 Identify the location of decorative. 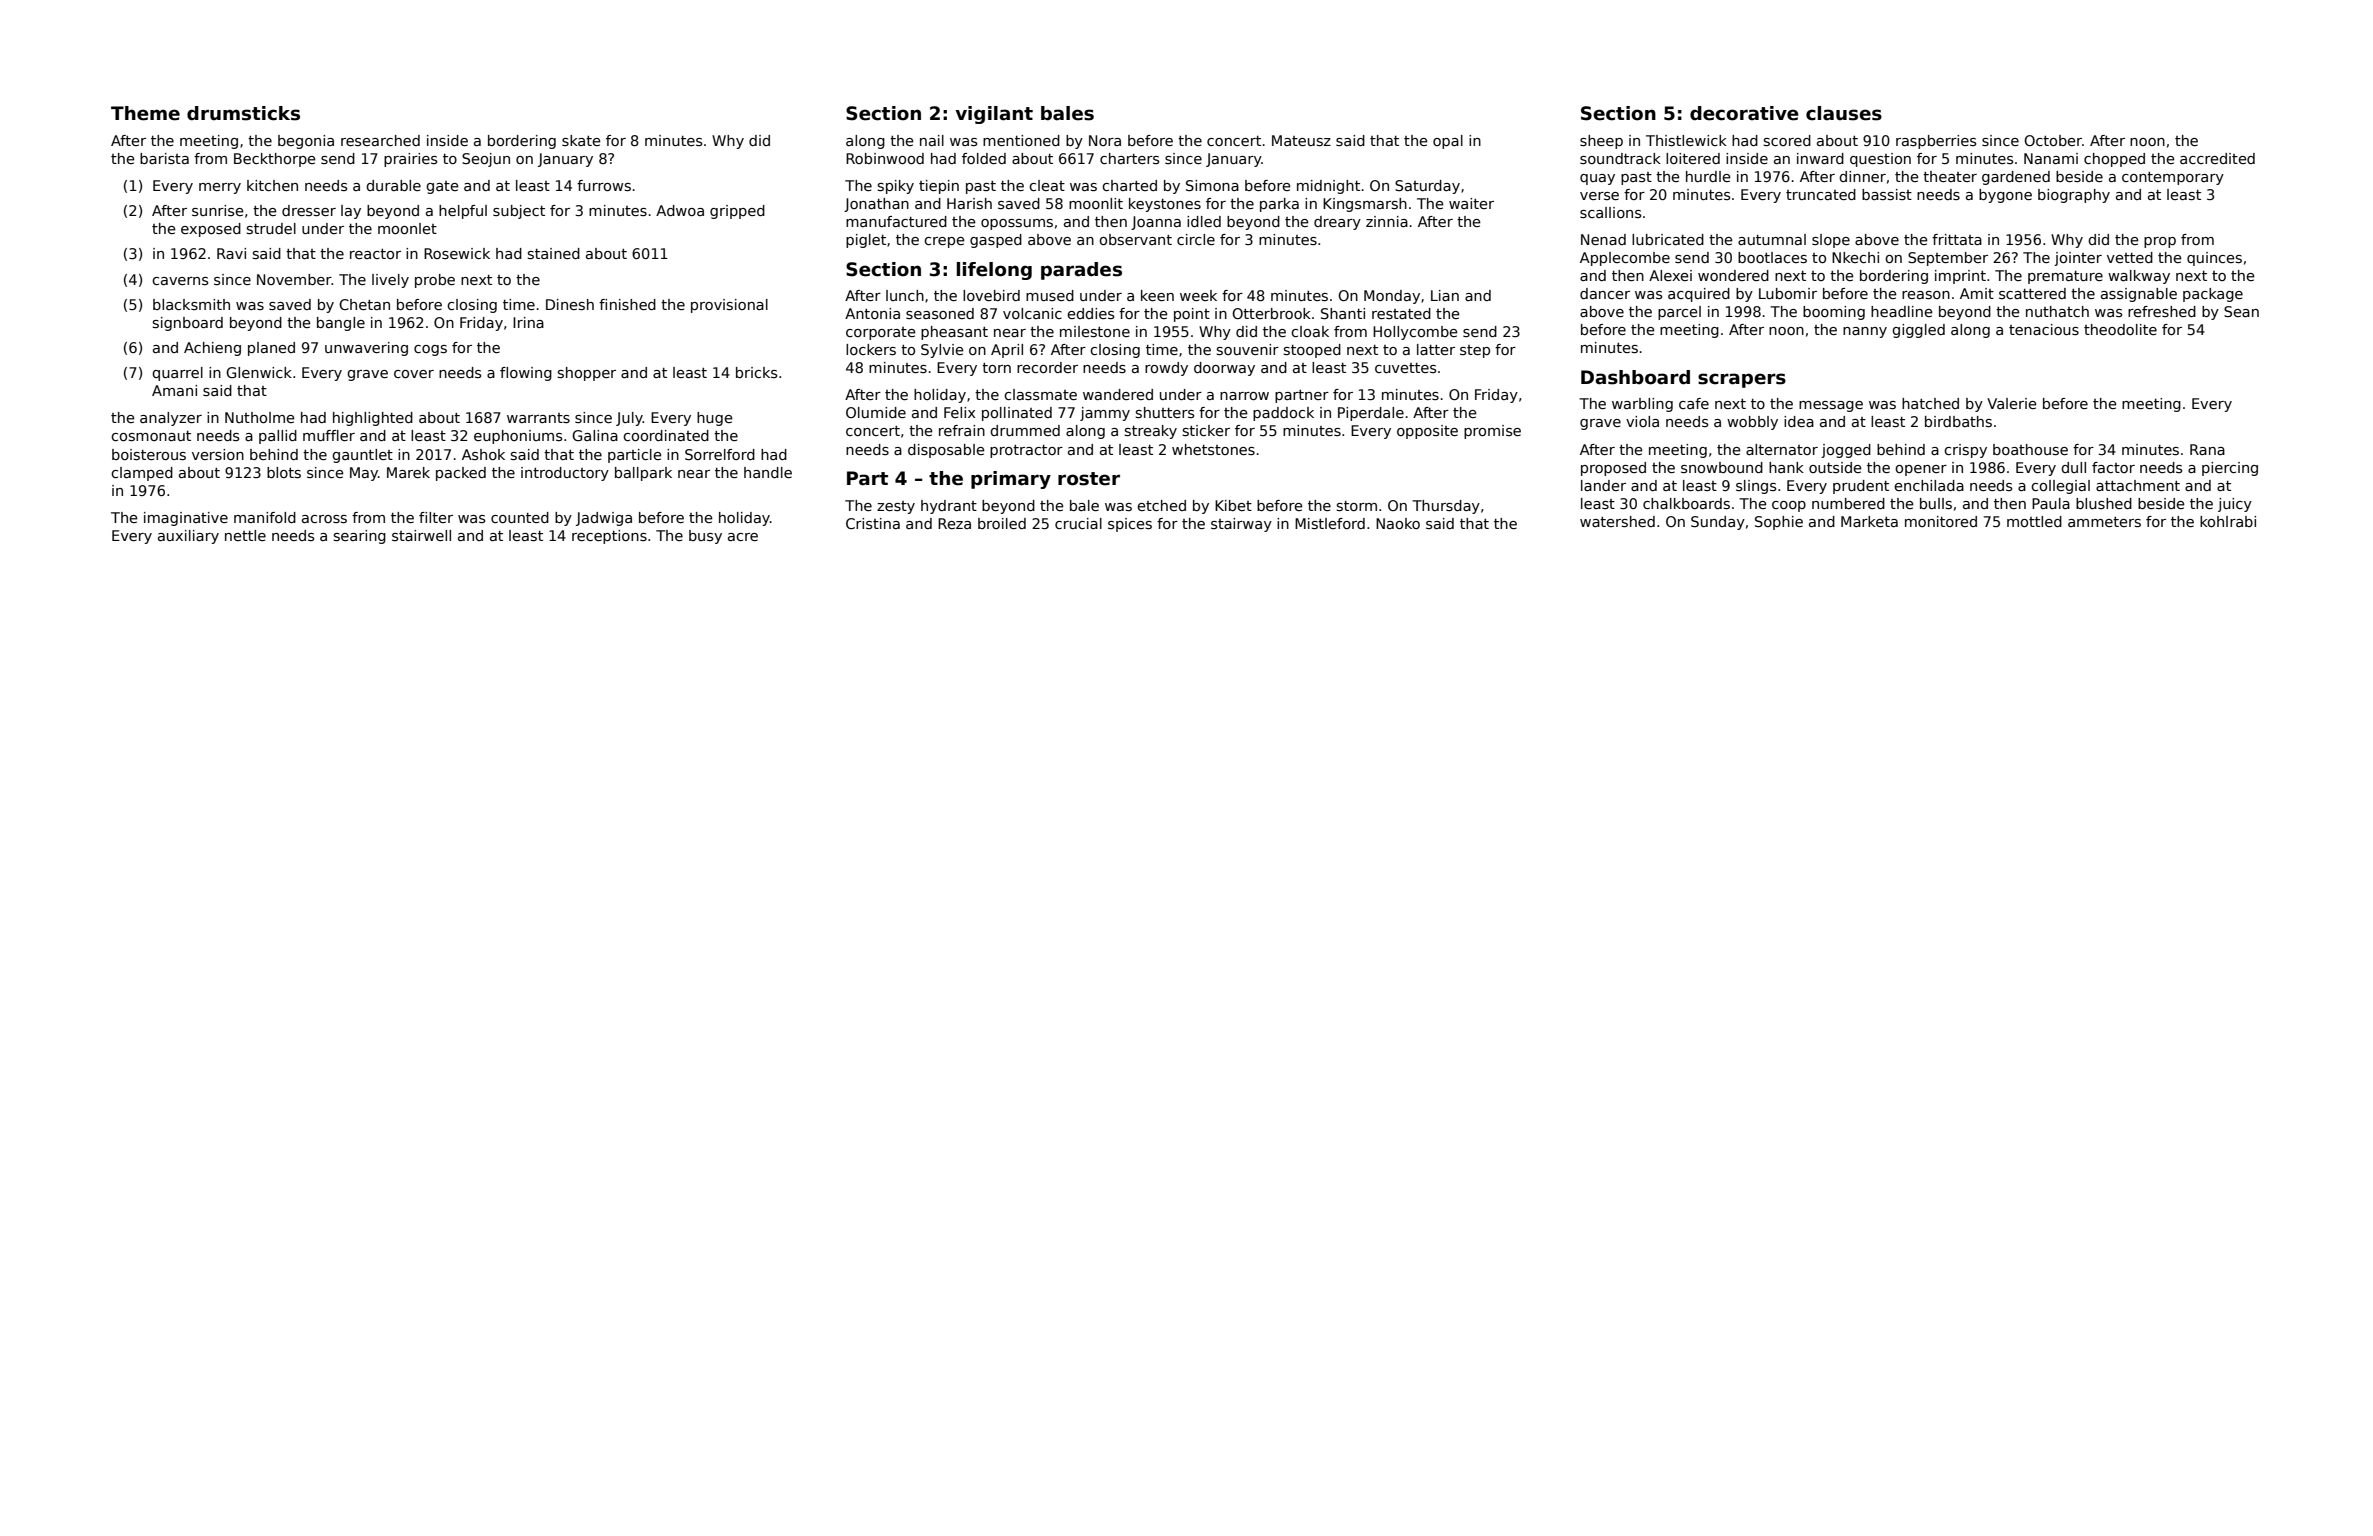
(1744, 113).
